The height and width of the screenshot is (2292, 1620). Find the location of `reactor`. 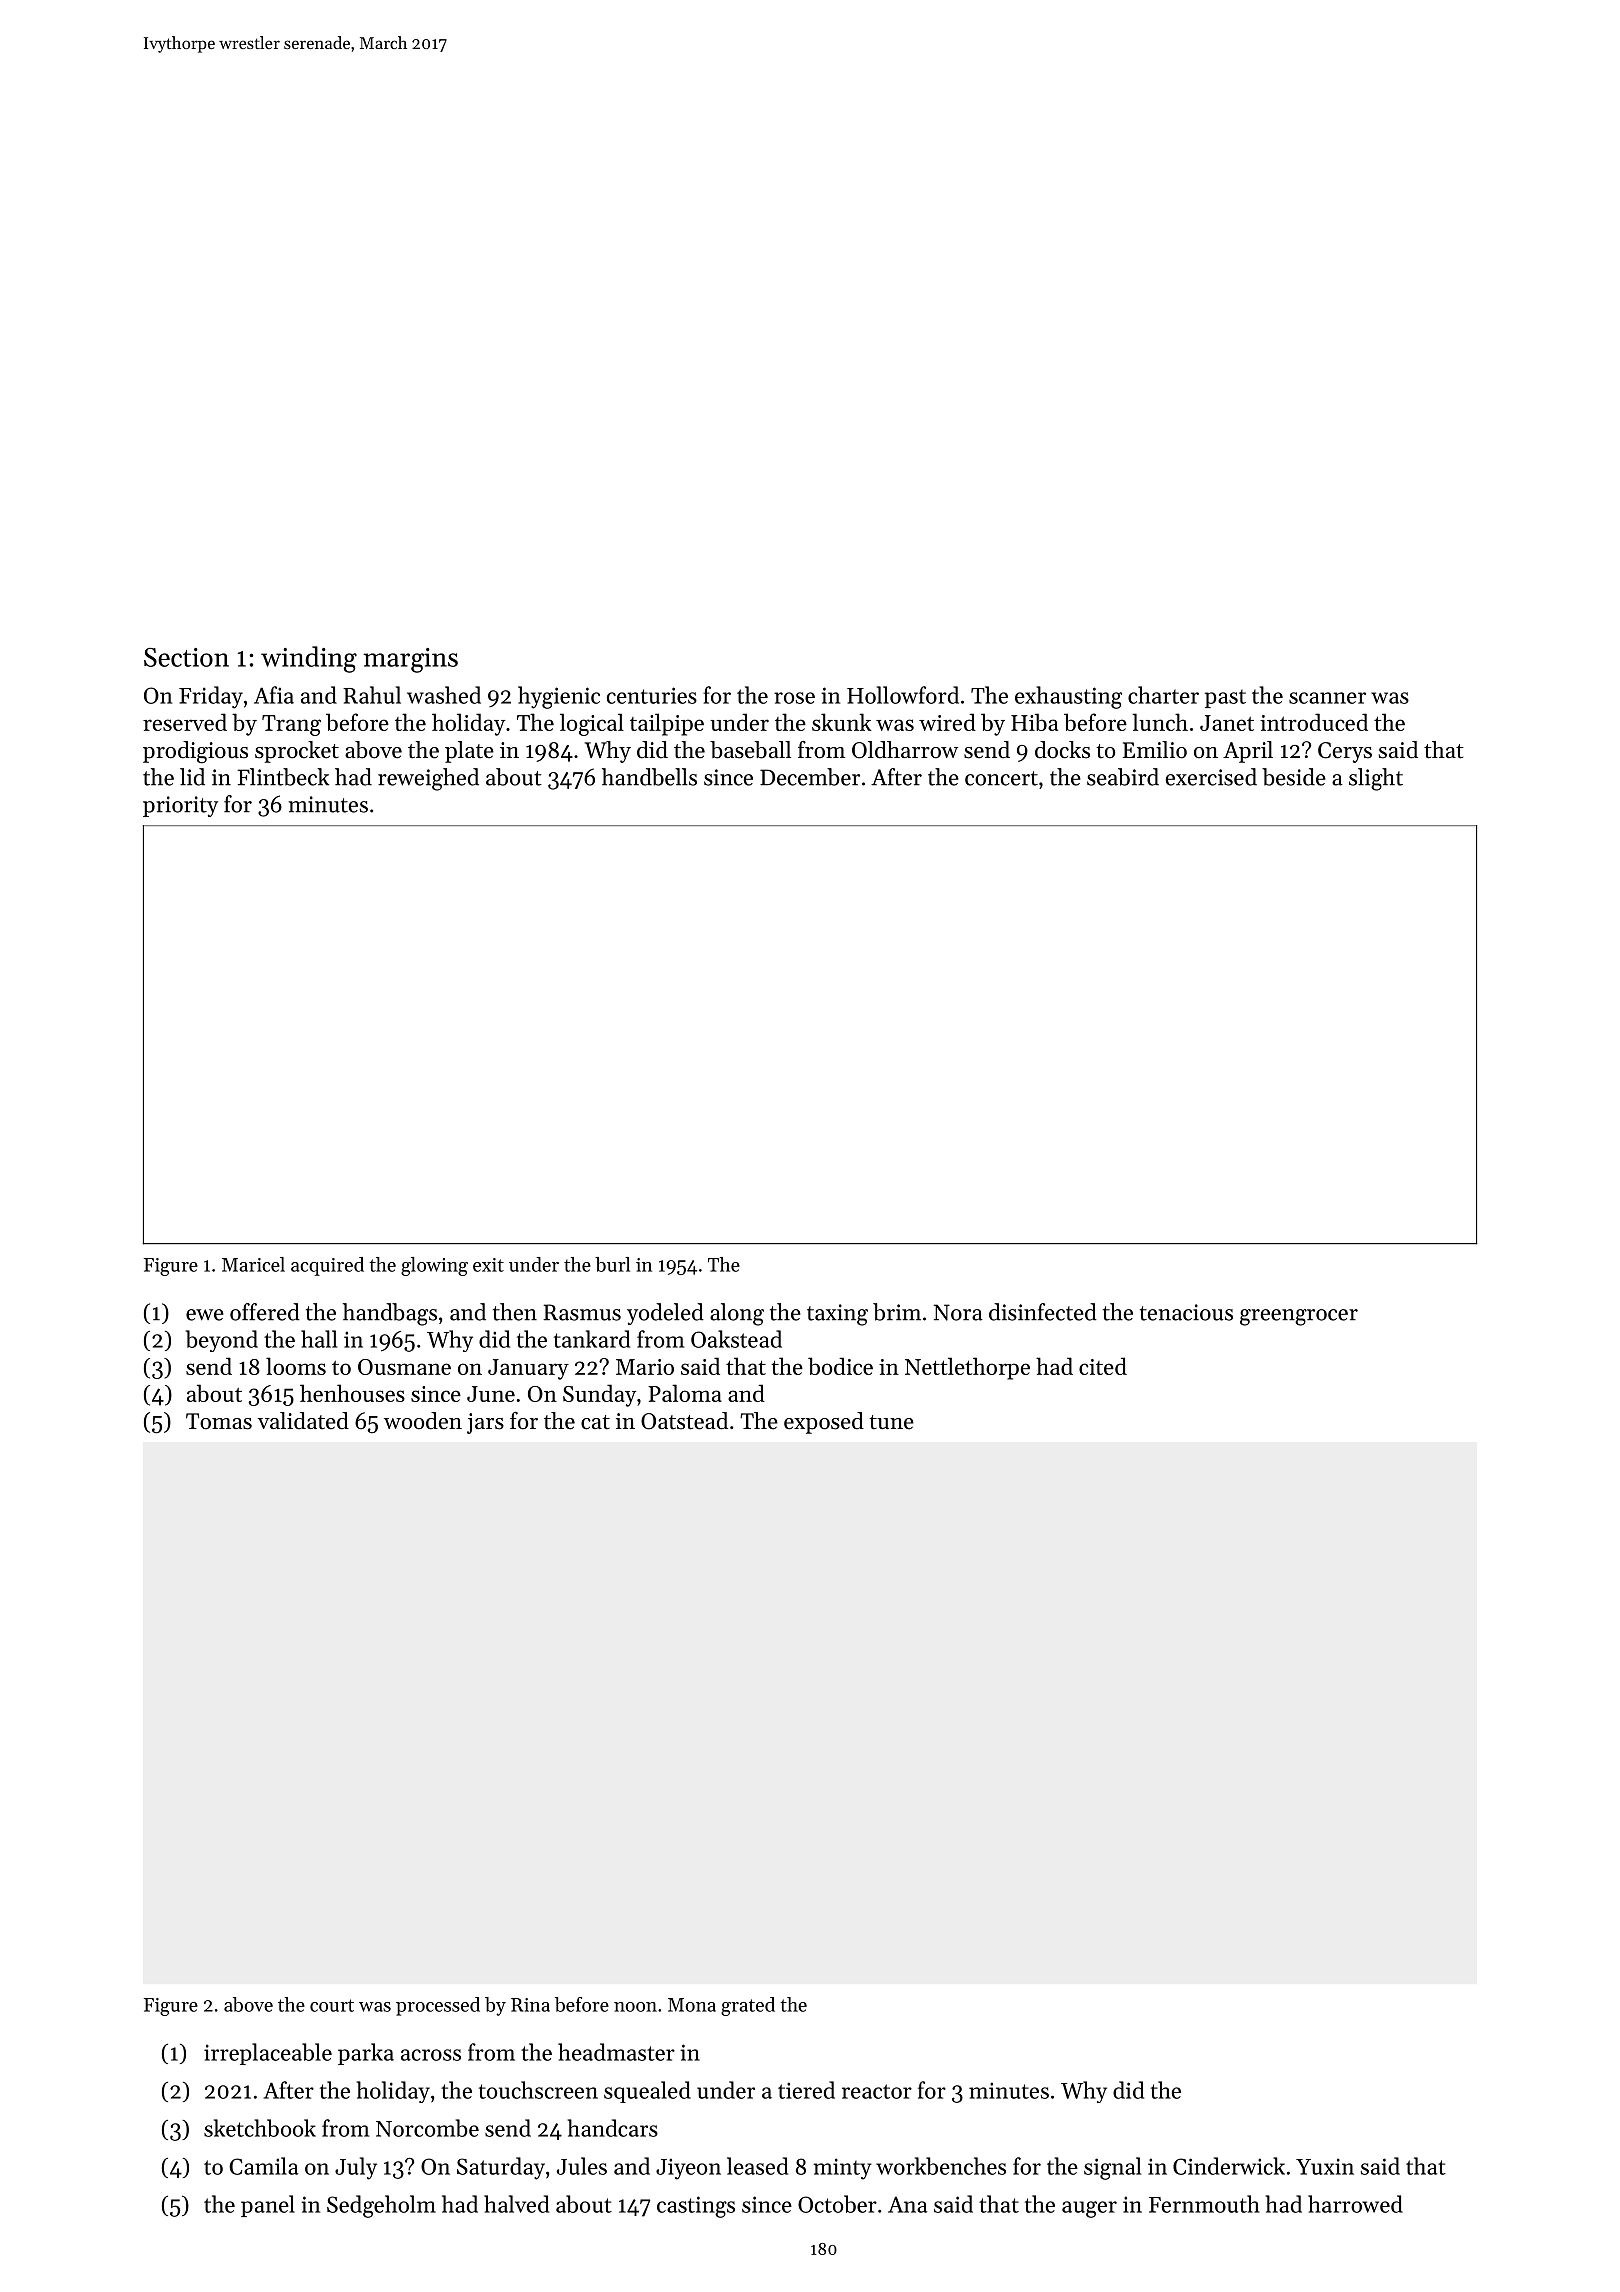

reactor is located at coordinates (877, 2091).
